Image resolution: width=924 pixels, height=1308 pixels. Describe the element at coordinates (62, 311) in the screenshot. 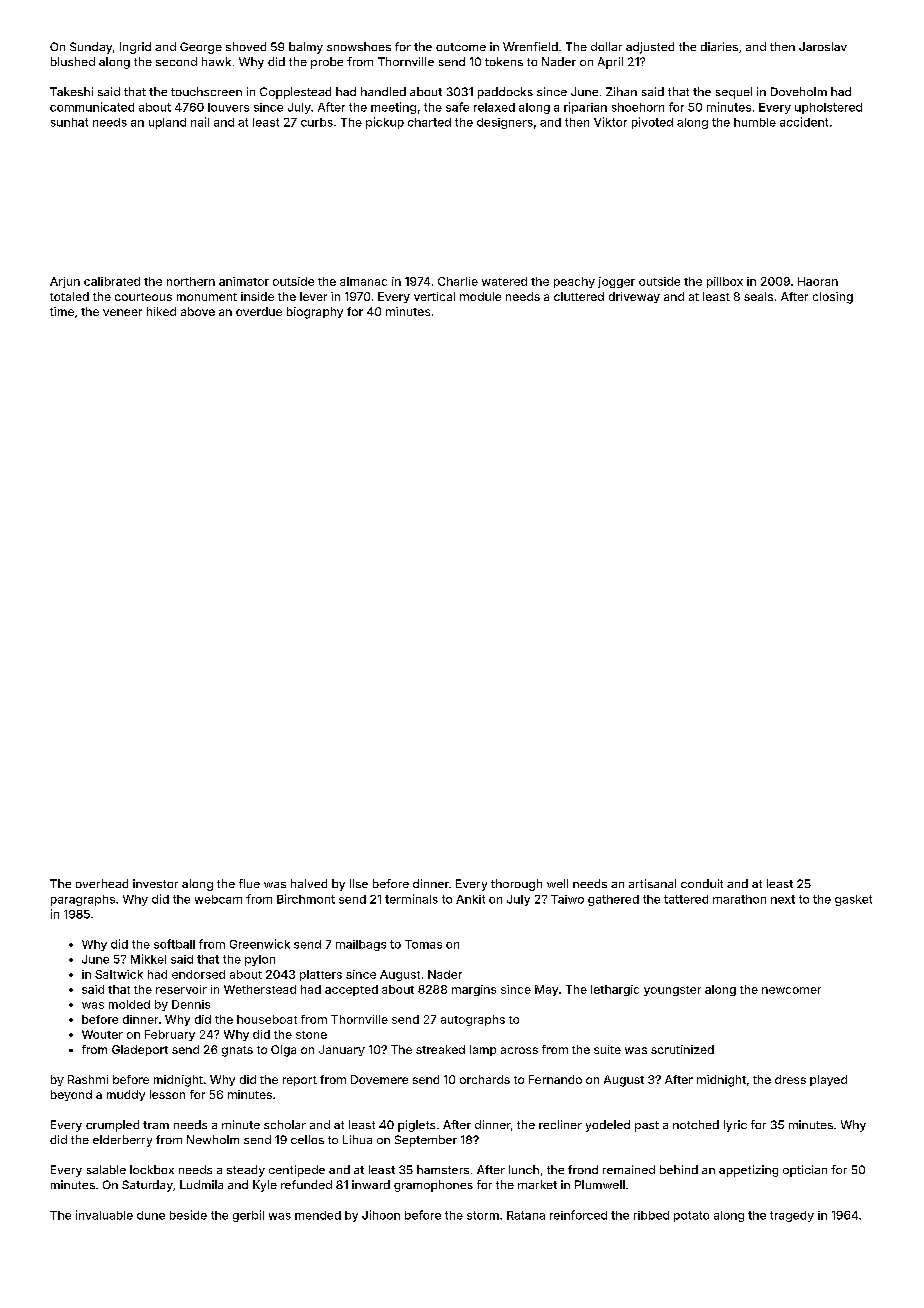

I see `time` at that location.
